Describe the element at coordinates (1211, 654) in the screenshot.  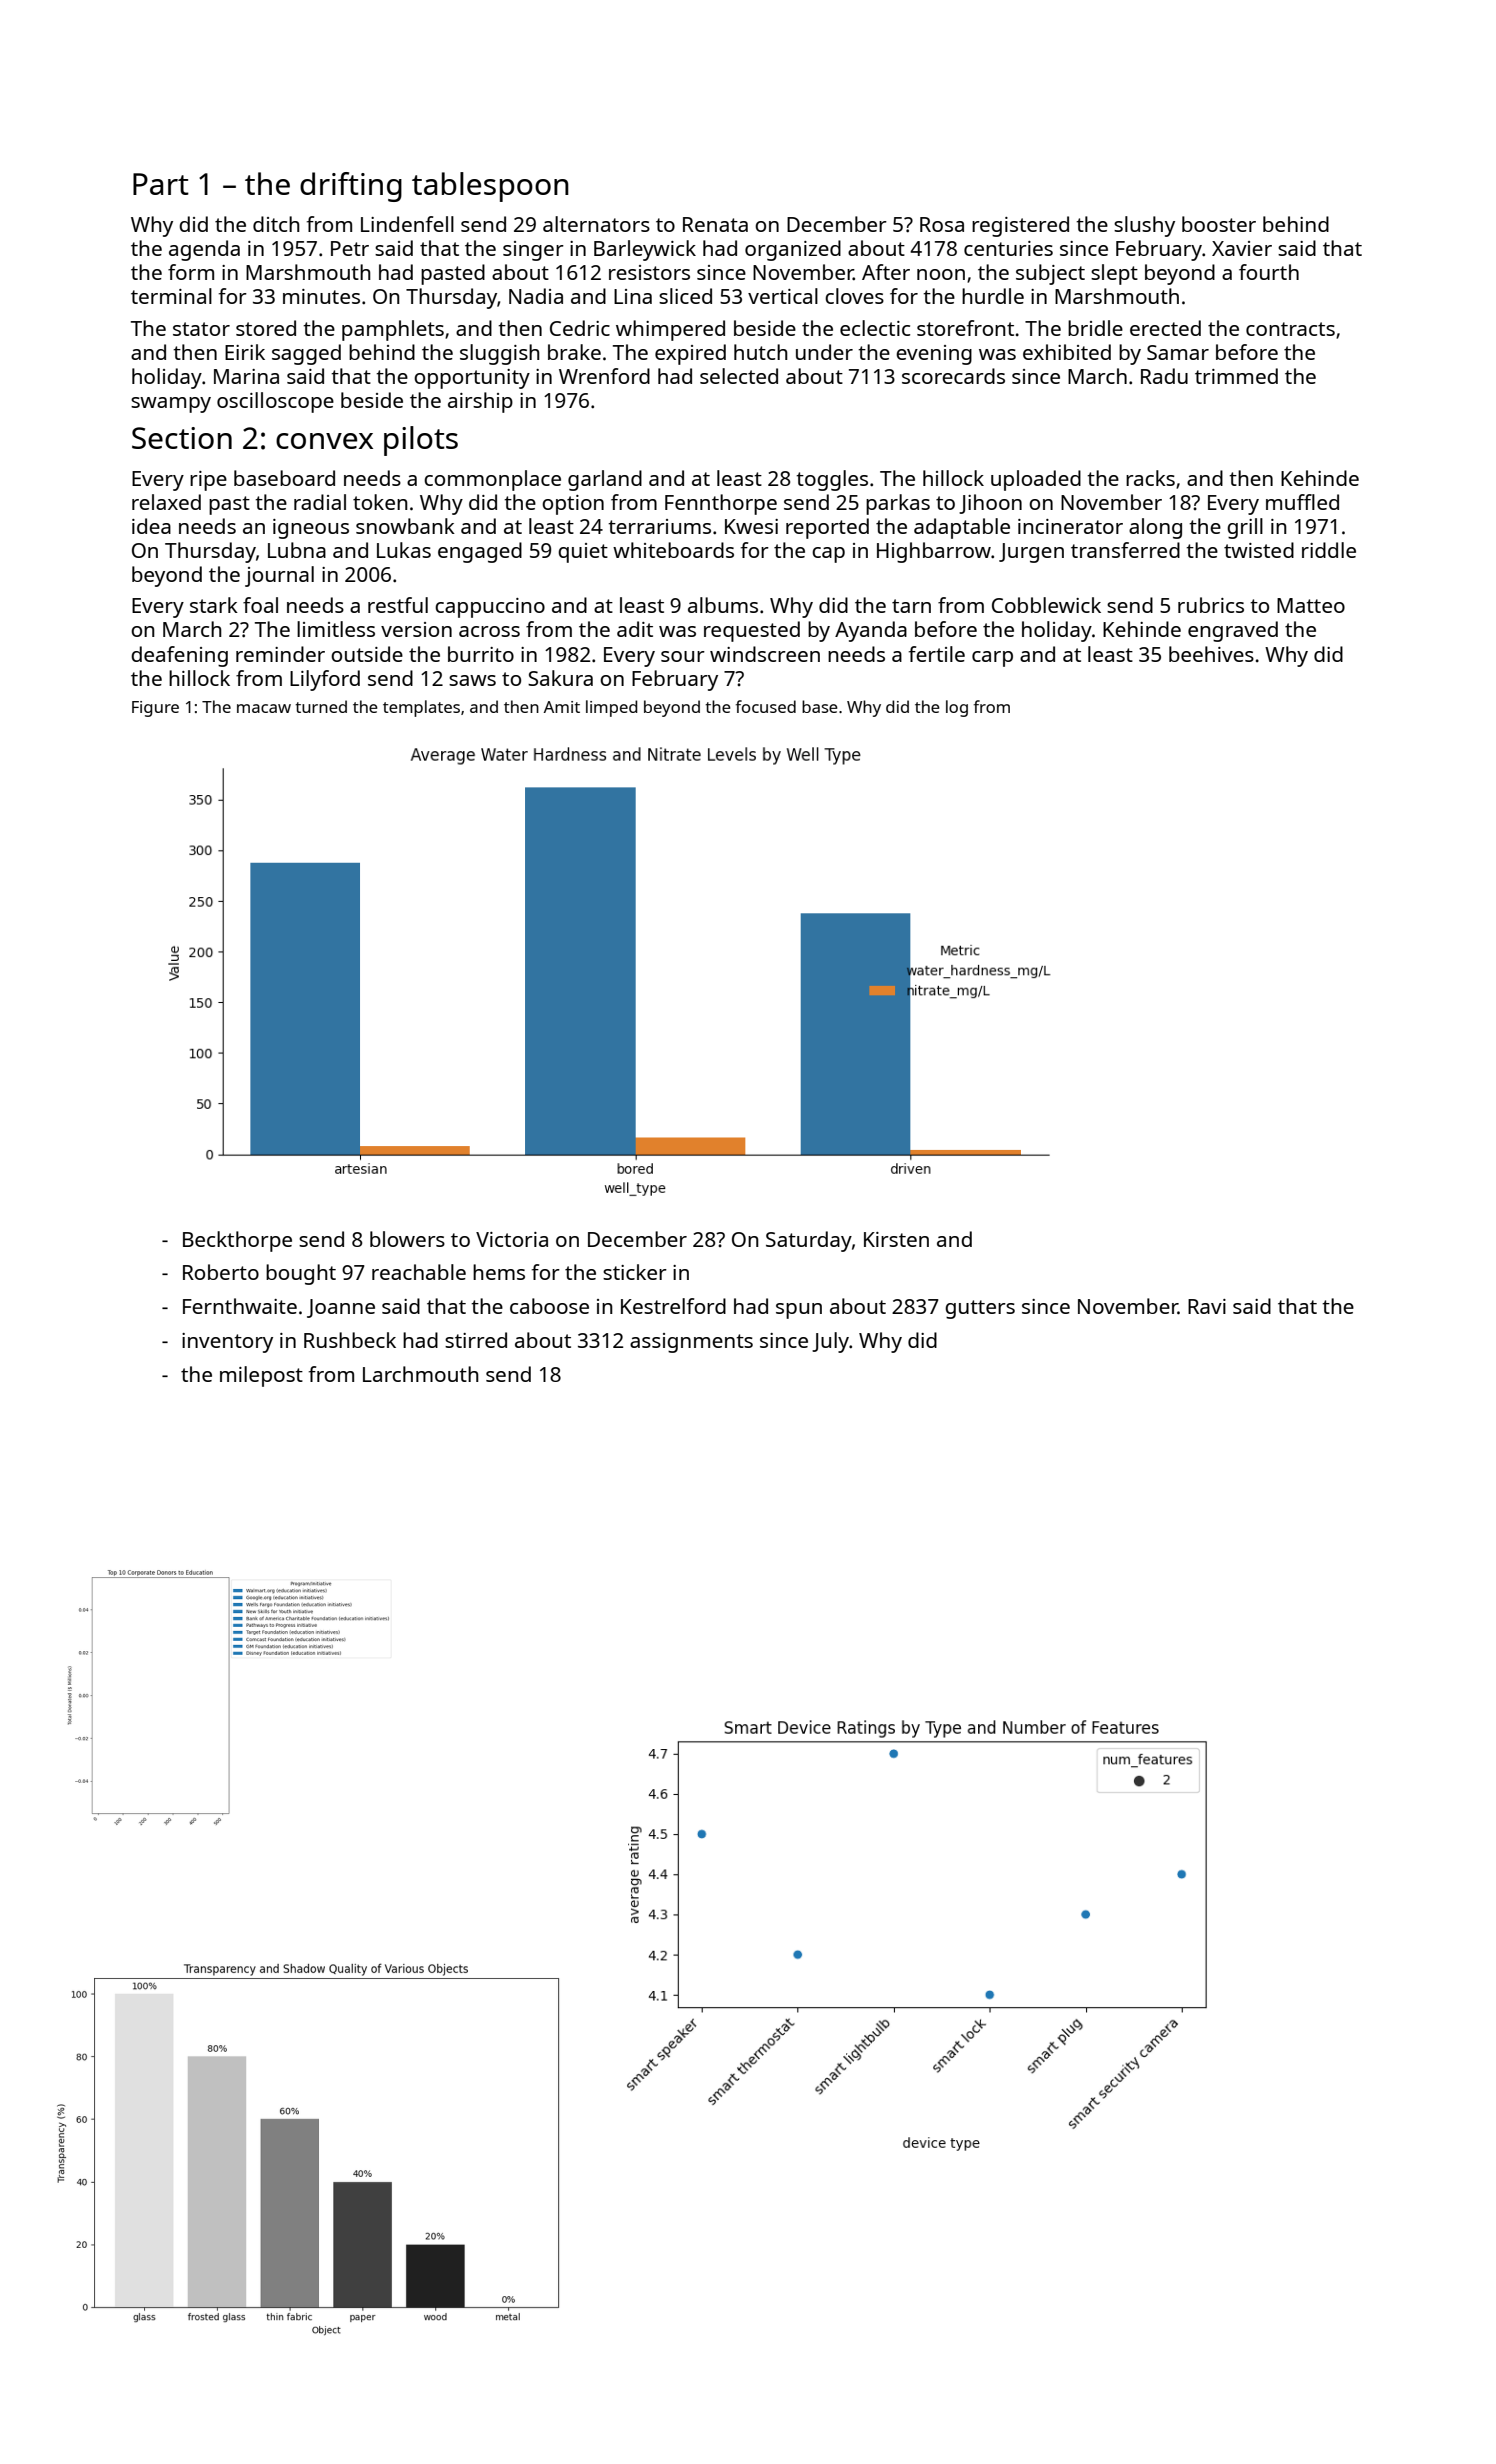
I see `beehives` at that location.
